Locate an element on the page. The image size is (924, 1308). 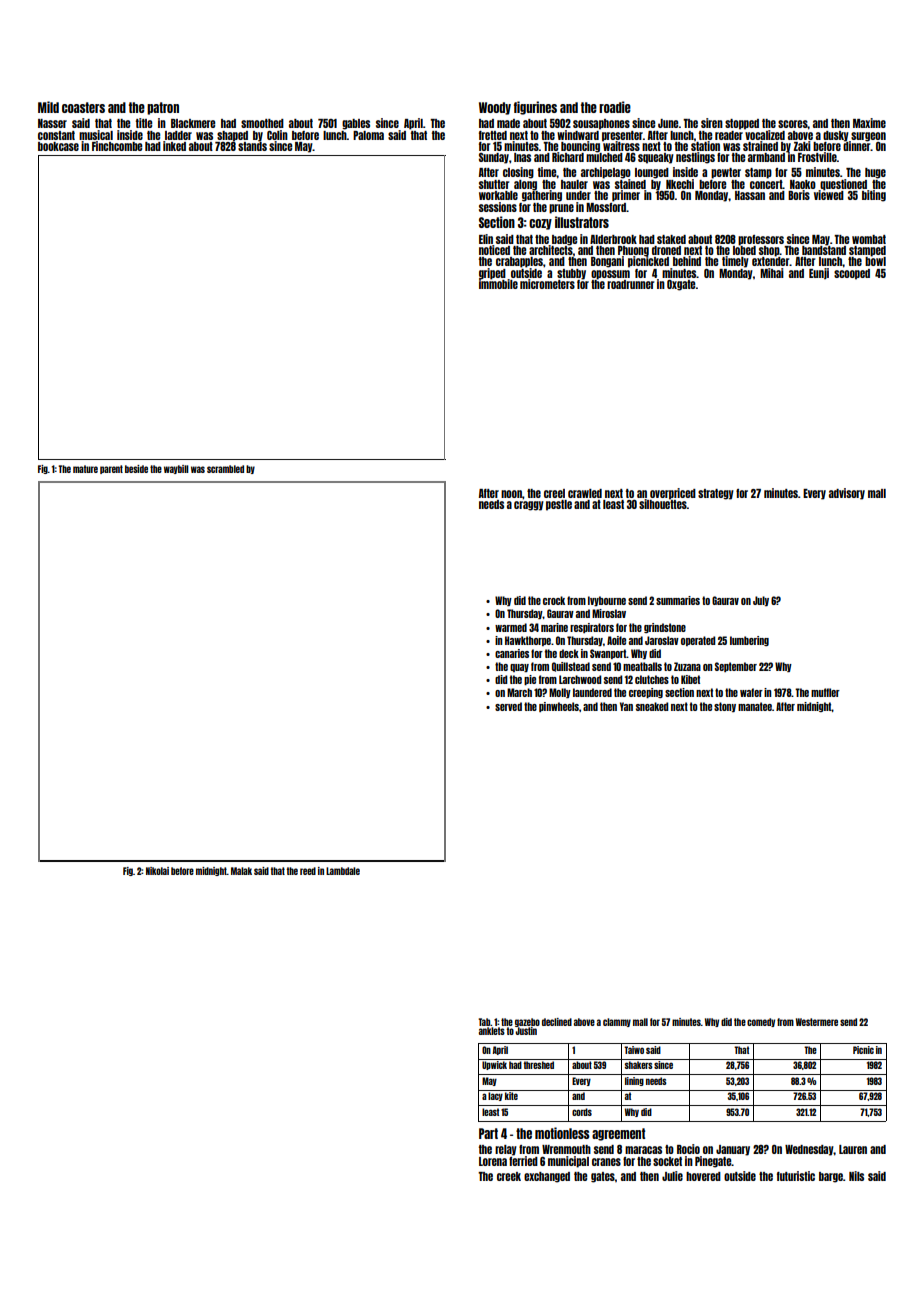
griped is located at coordinates (492, 273).
